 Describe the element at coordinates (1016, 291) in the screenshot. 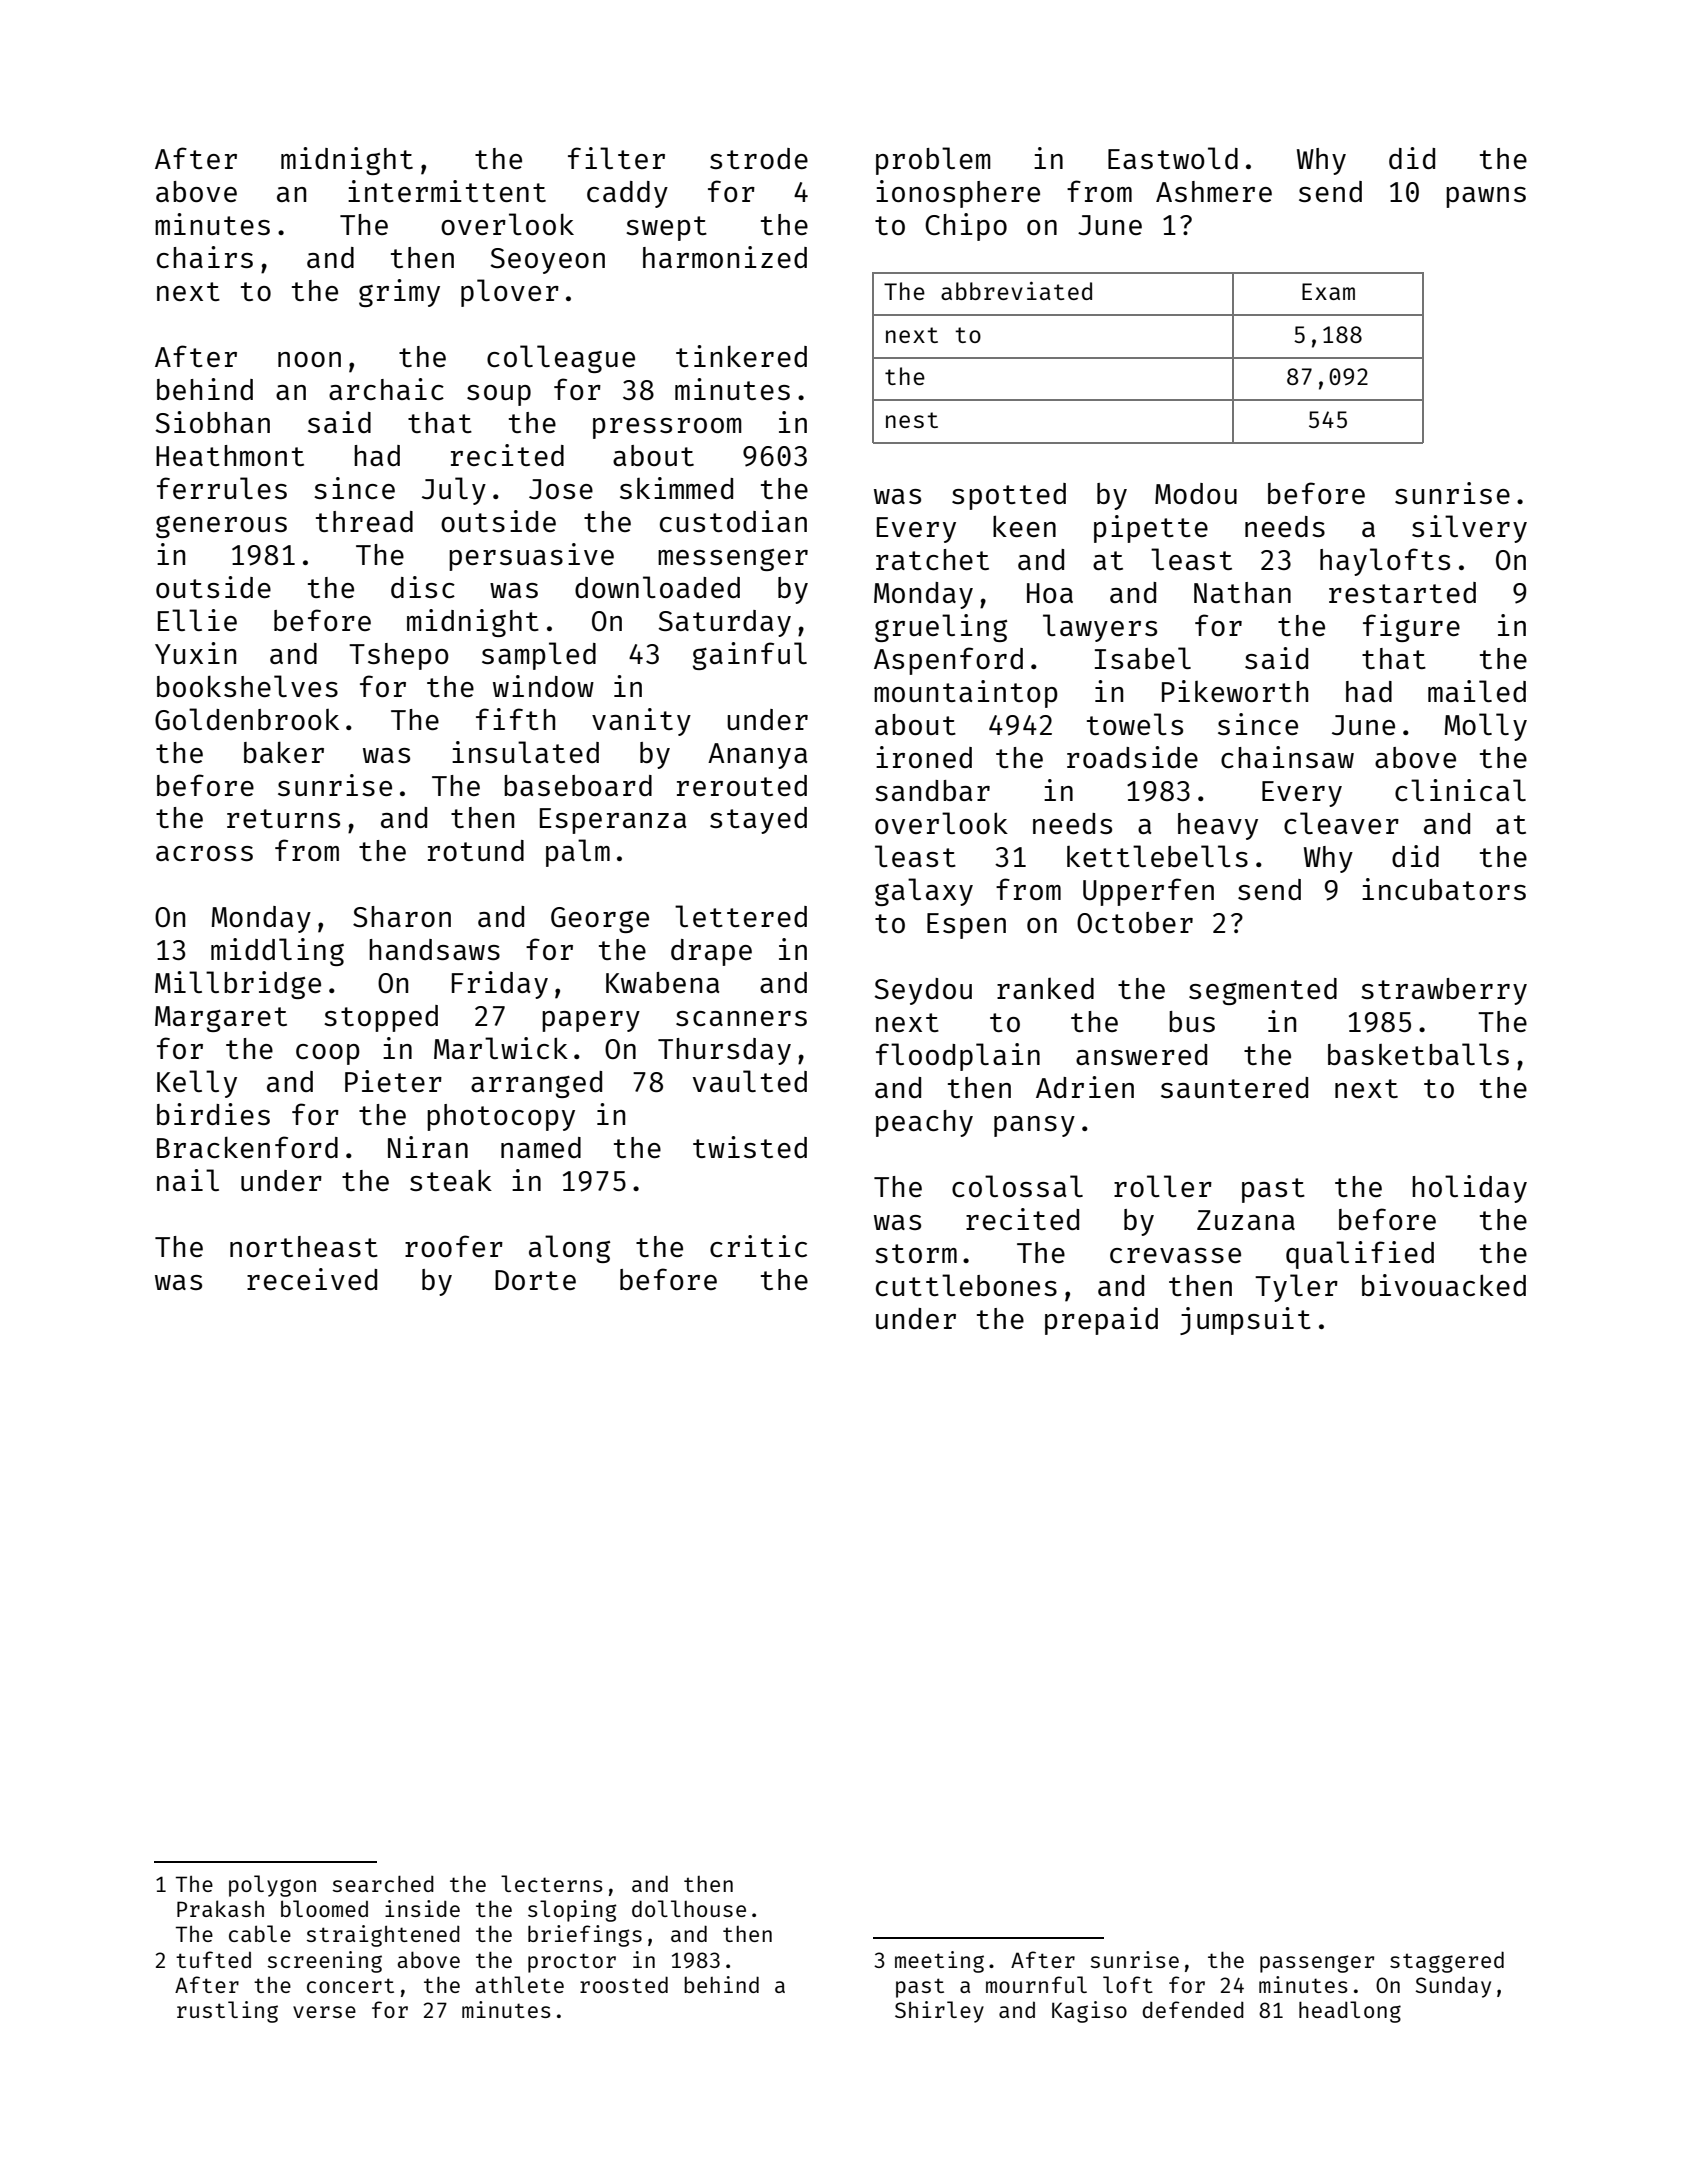

I see `abbreviated` at that location.
